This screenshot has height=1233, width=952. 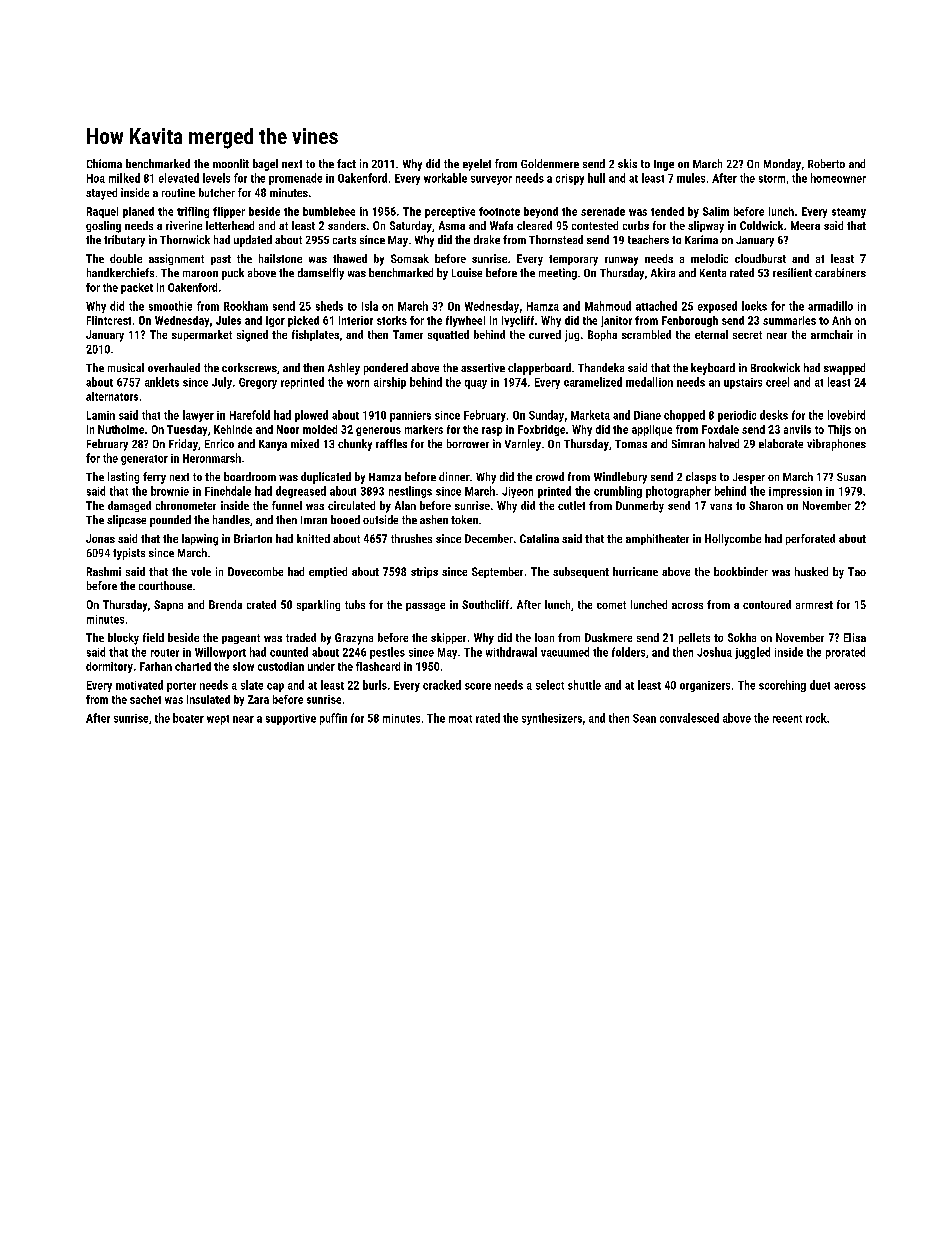 I want to click on slow, so click(x=243, y=666).
